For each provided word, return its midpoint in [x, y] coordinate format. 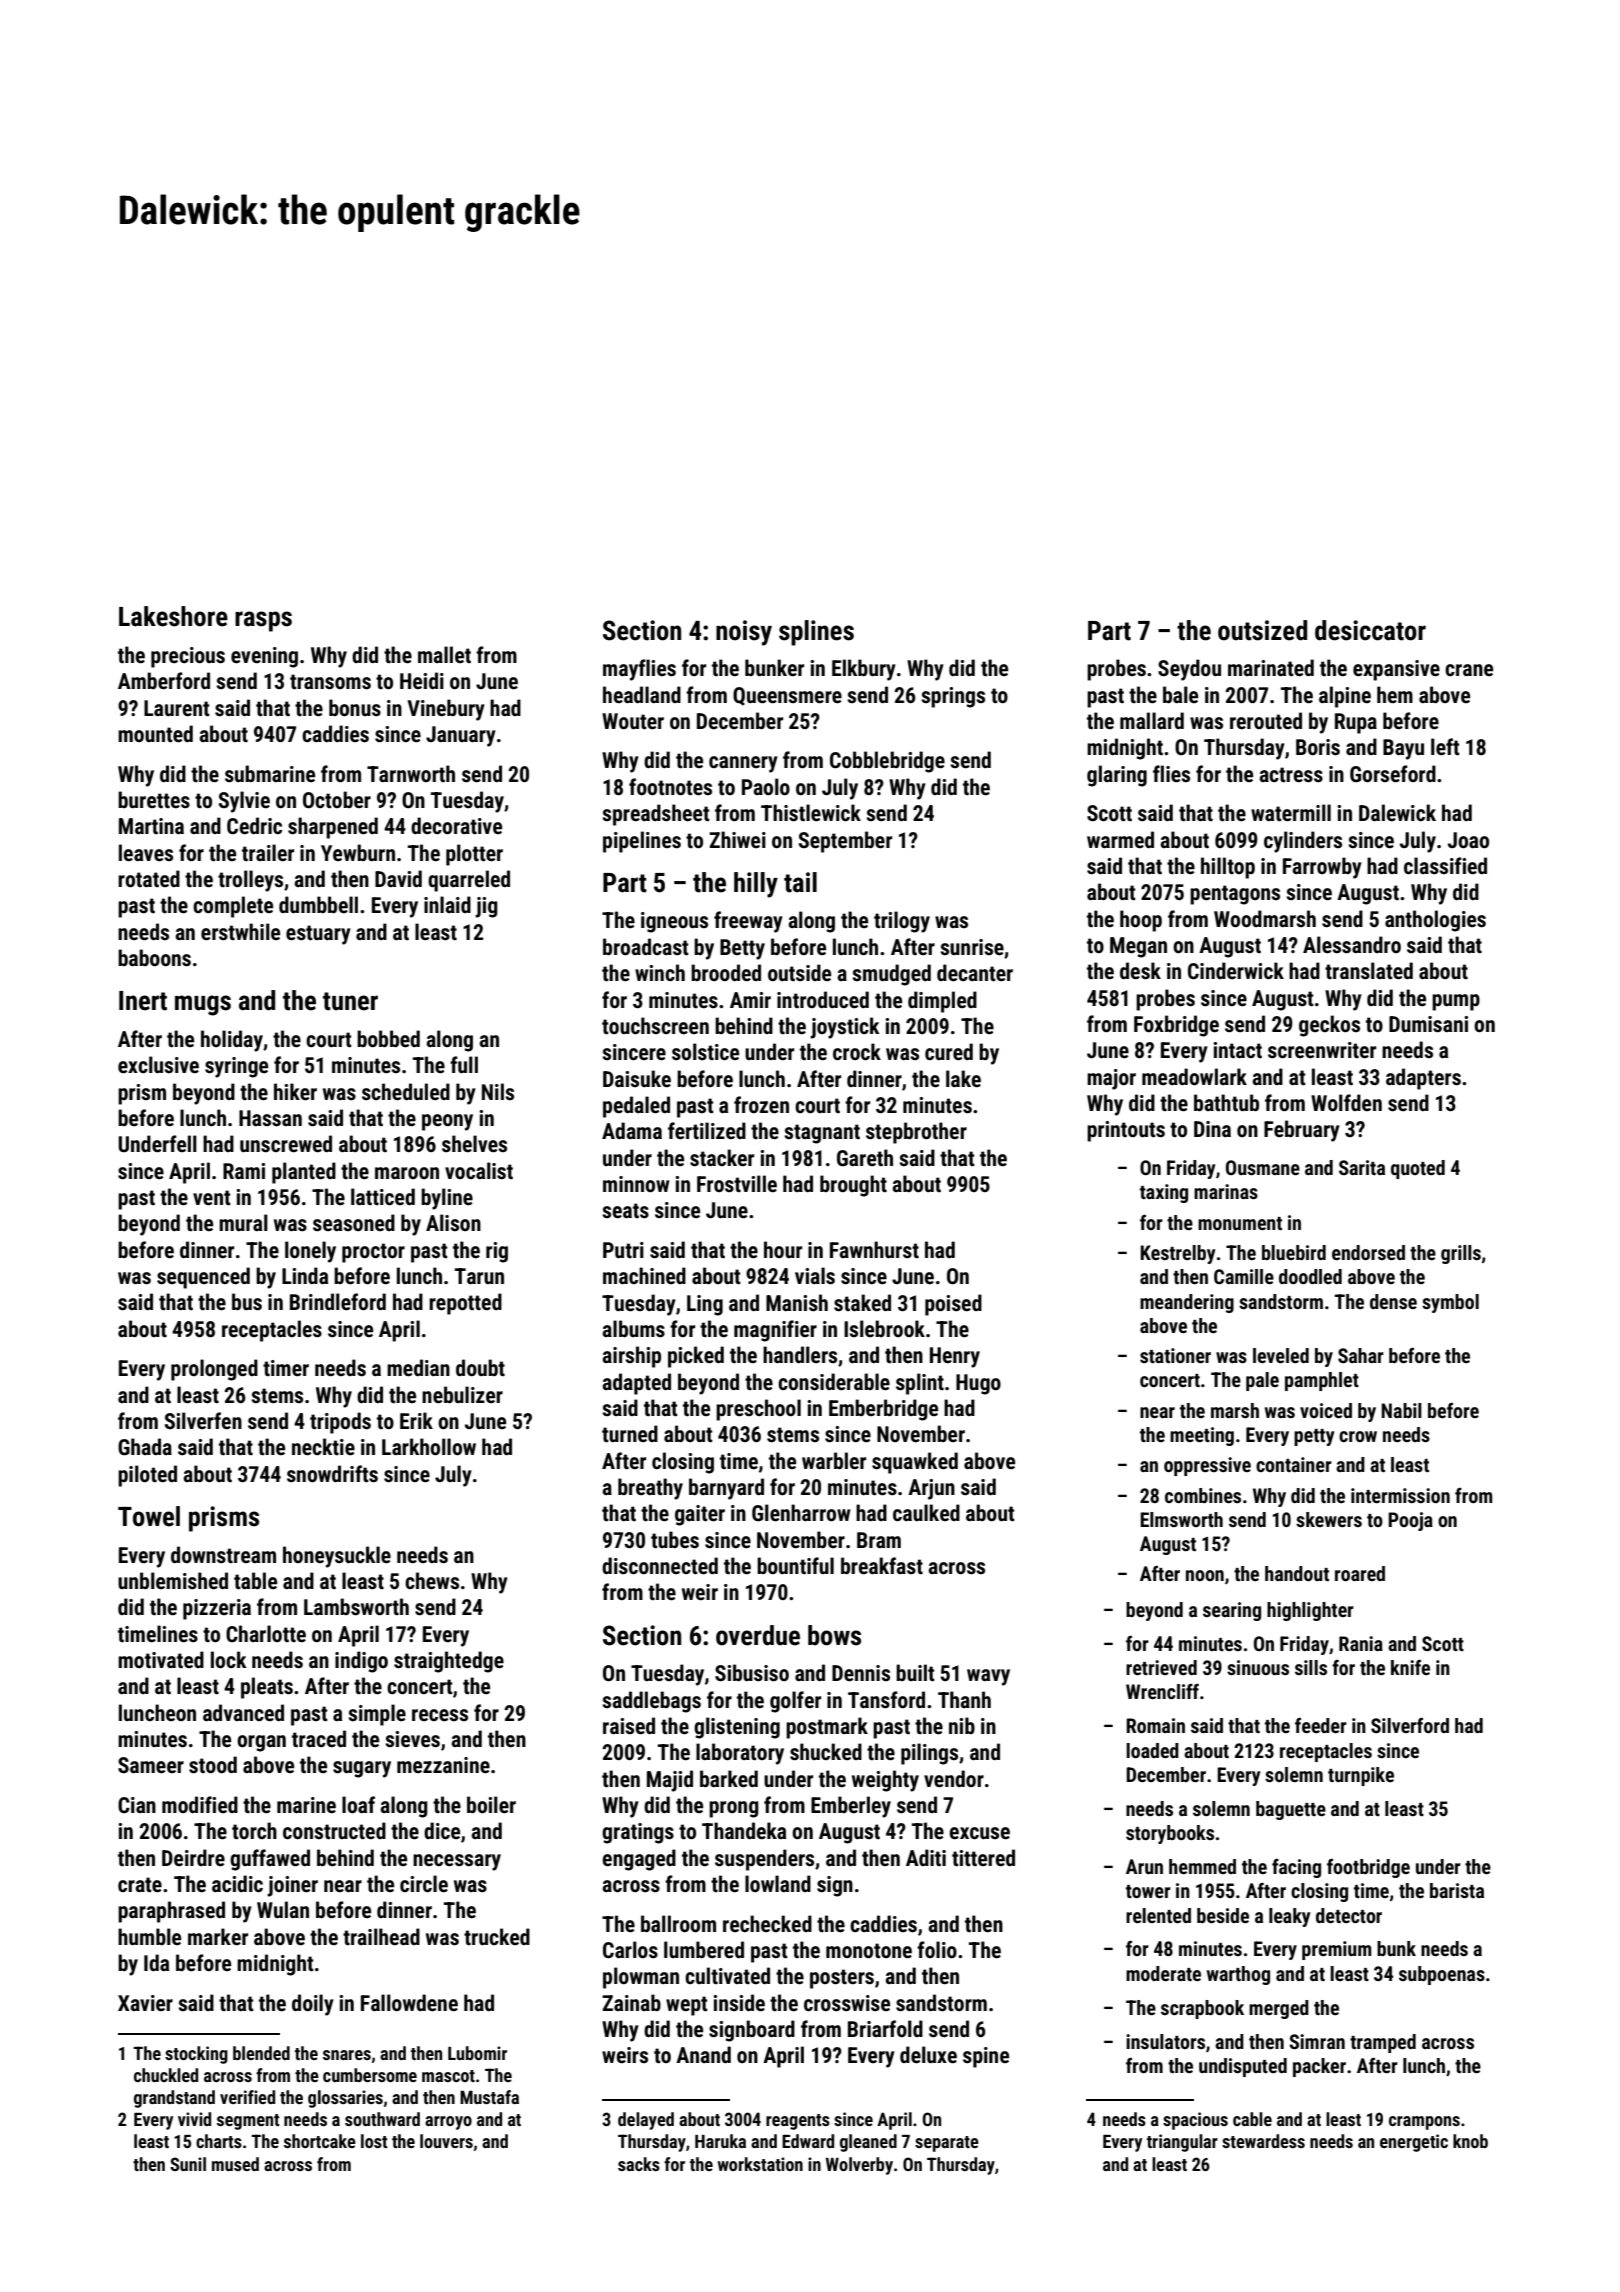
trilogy [902, 922]
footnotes [670, 787]
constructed [334, 1831]
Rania [1361, 1643]
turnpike [1361, 1776]
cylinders [1303, 842]
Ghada [145, 1447]
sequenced [203, 1278]
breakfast [882, 1566]
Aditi [926, 1858]
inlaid [447, 904]
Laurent [177, 708]
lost [374, 2141]
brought [853, 1186]
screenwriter [1322, 1050]
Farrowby [1322, 868]
